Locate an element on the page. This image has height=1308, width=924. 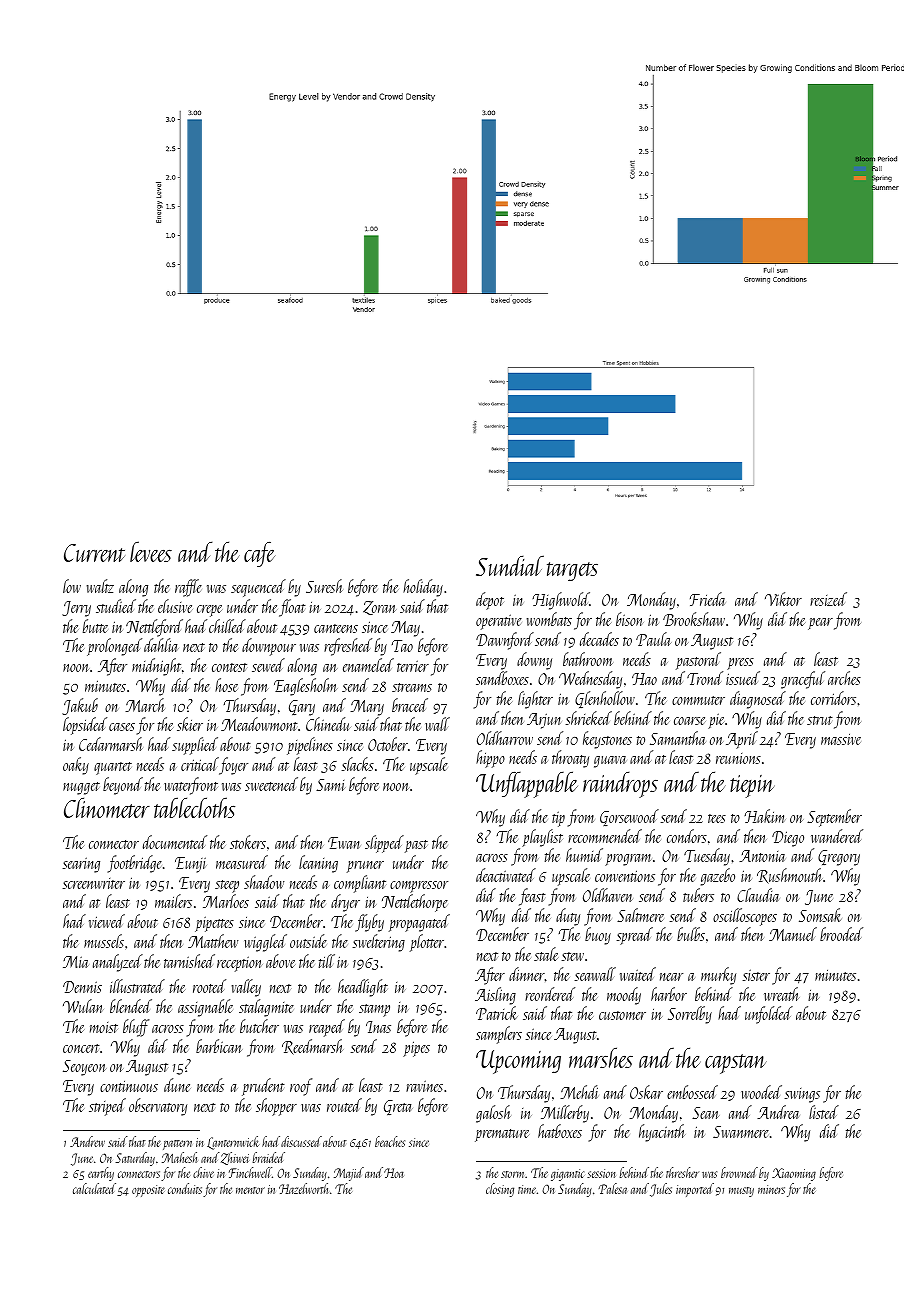
calculated is located at coordinates (94, 1188).
